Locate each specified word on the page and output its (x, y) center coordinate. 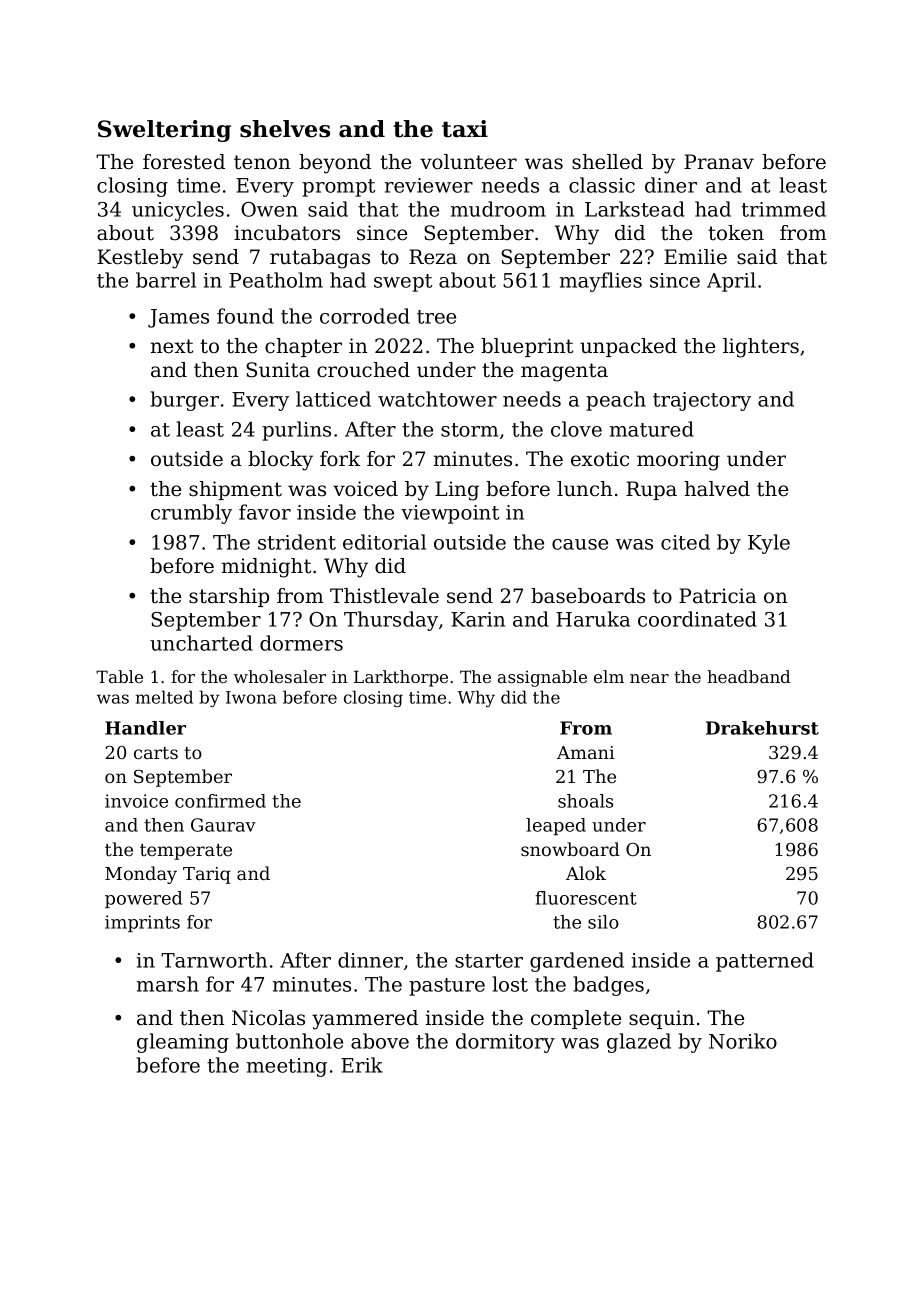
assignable (542, 678)
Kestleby (140, 259)
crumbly (191, 514)
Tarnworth (214, 960)
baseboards (588, 596)
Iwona (251, 697)
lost (510, 984)
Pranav (719, 162)
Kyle (769, 544)
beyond (335, 164)
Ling (457, 491)
